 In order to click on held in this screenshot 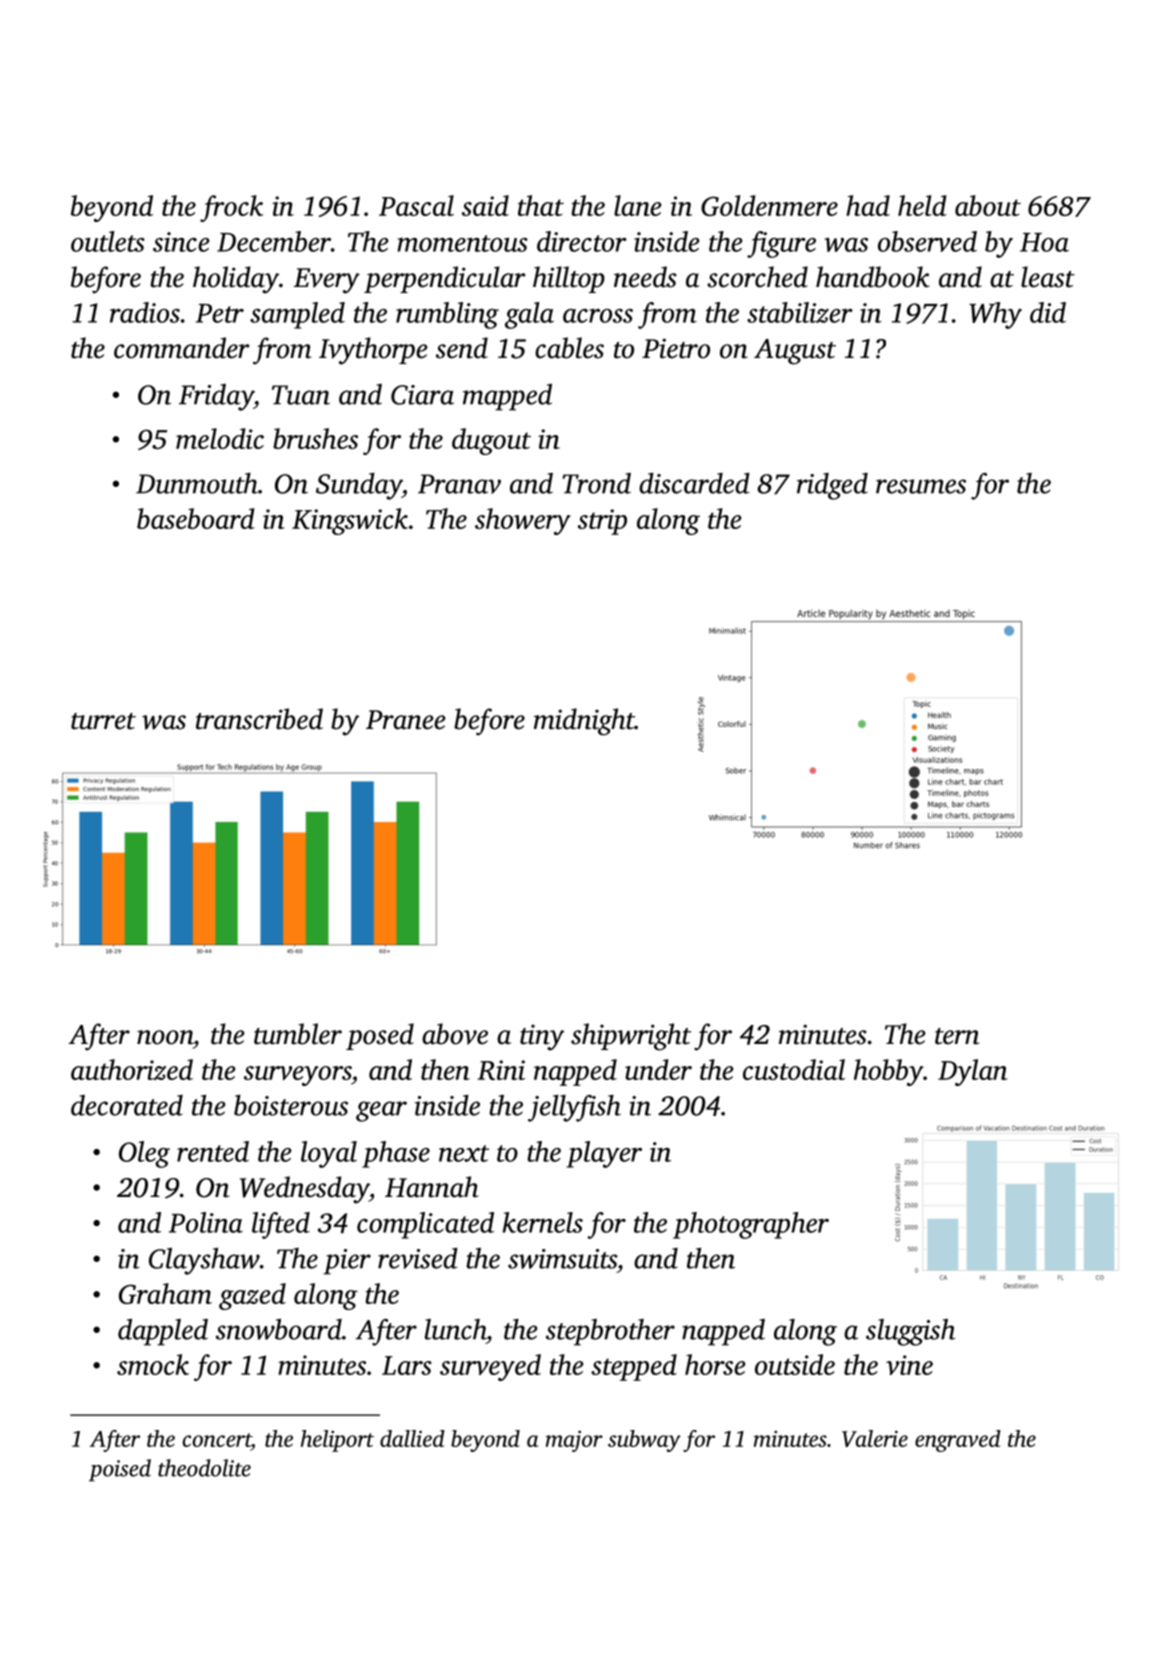, I will do `click(922, 205)`.
